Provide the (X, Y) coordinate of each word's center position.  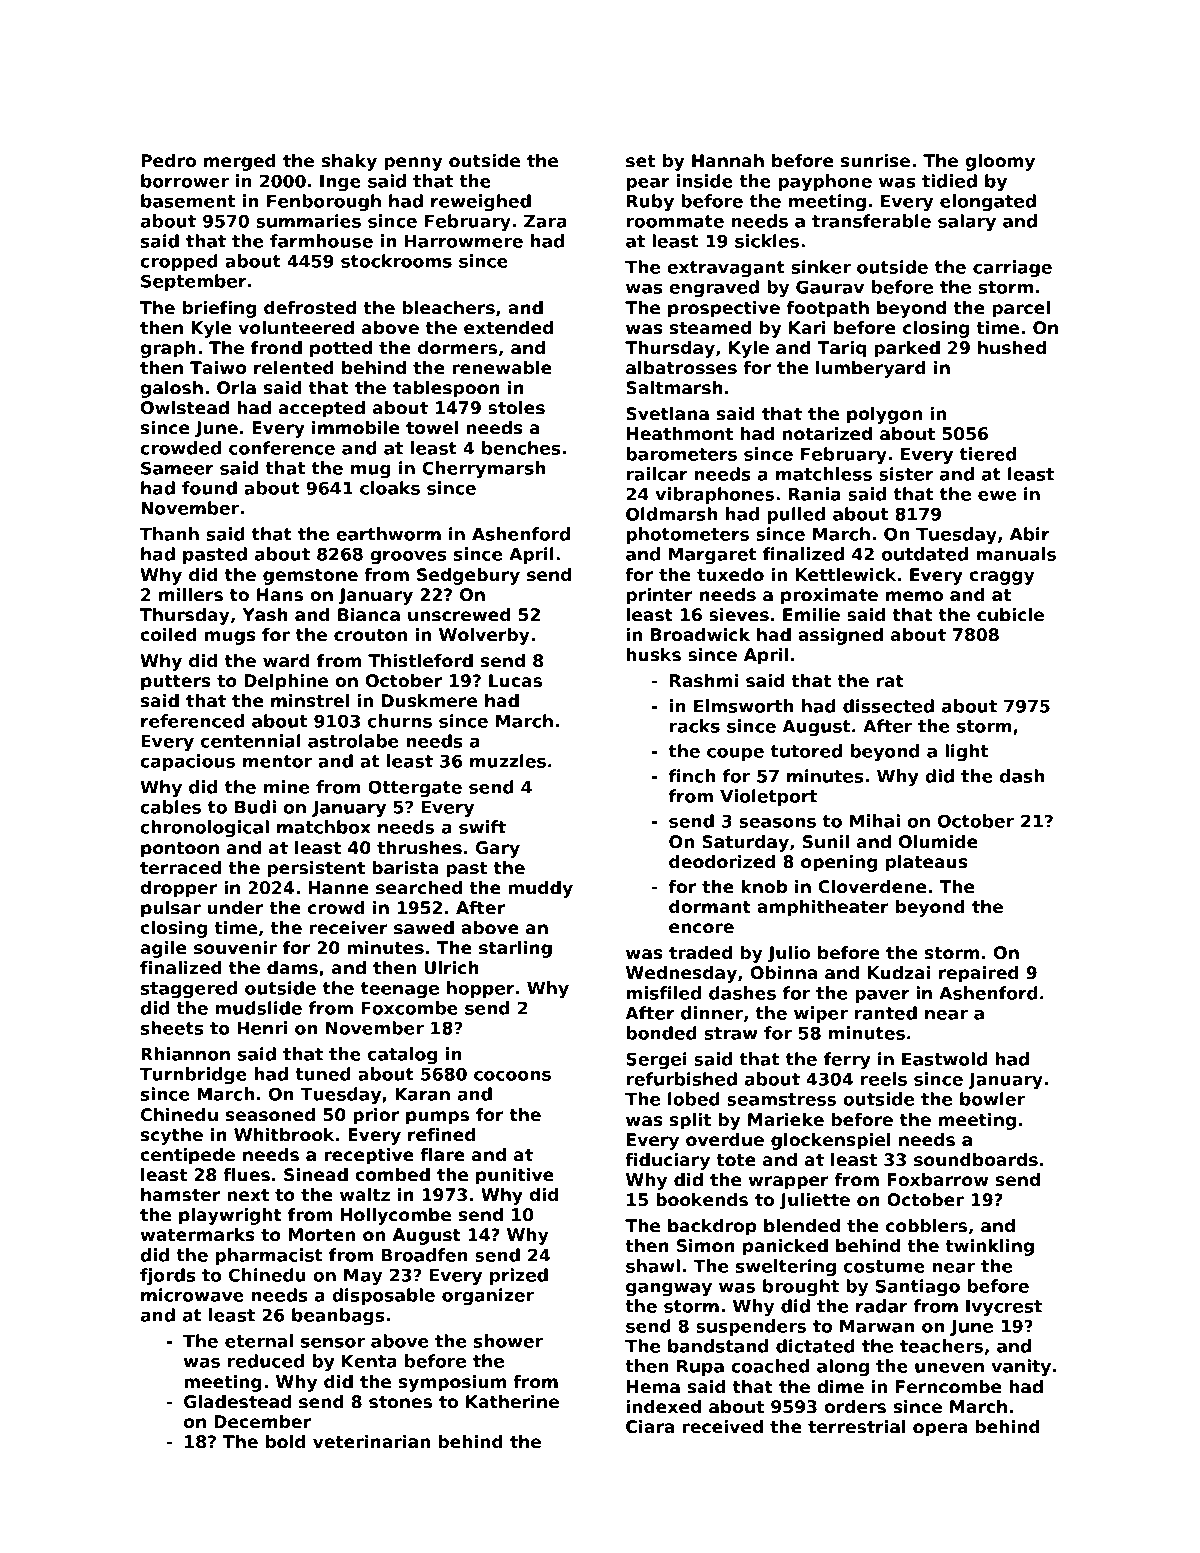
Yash (265, 615)
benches (521, 448)
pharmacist (269, 1256)
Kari (807, 327)
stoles (516, 408)
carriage (1012, 269)
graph (168, 349)
